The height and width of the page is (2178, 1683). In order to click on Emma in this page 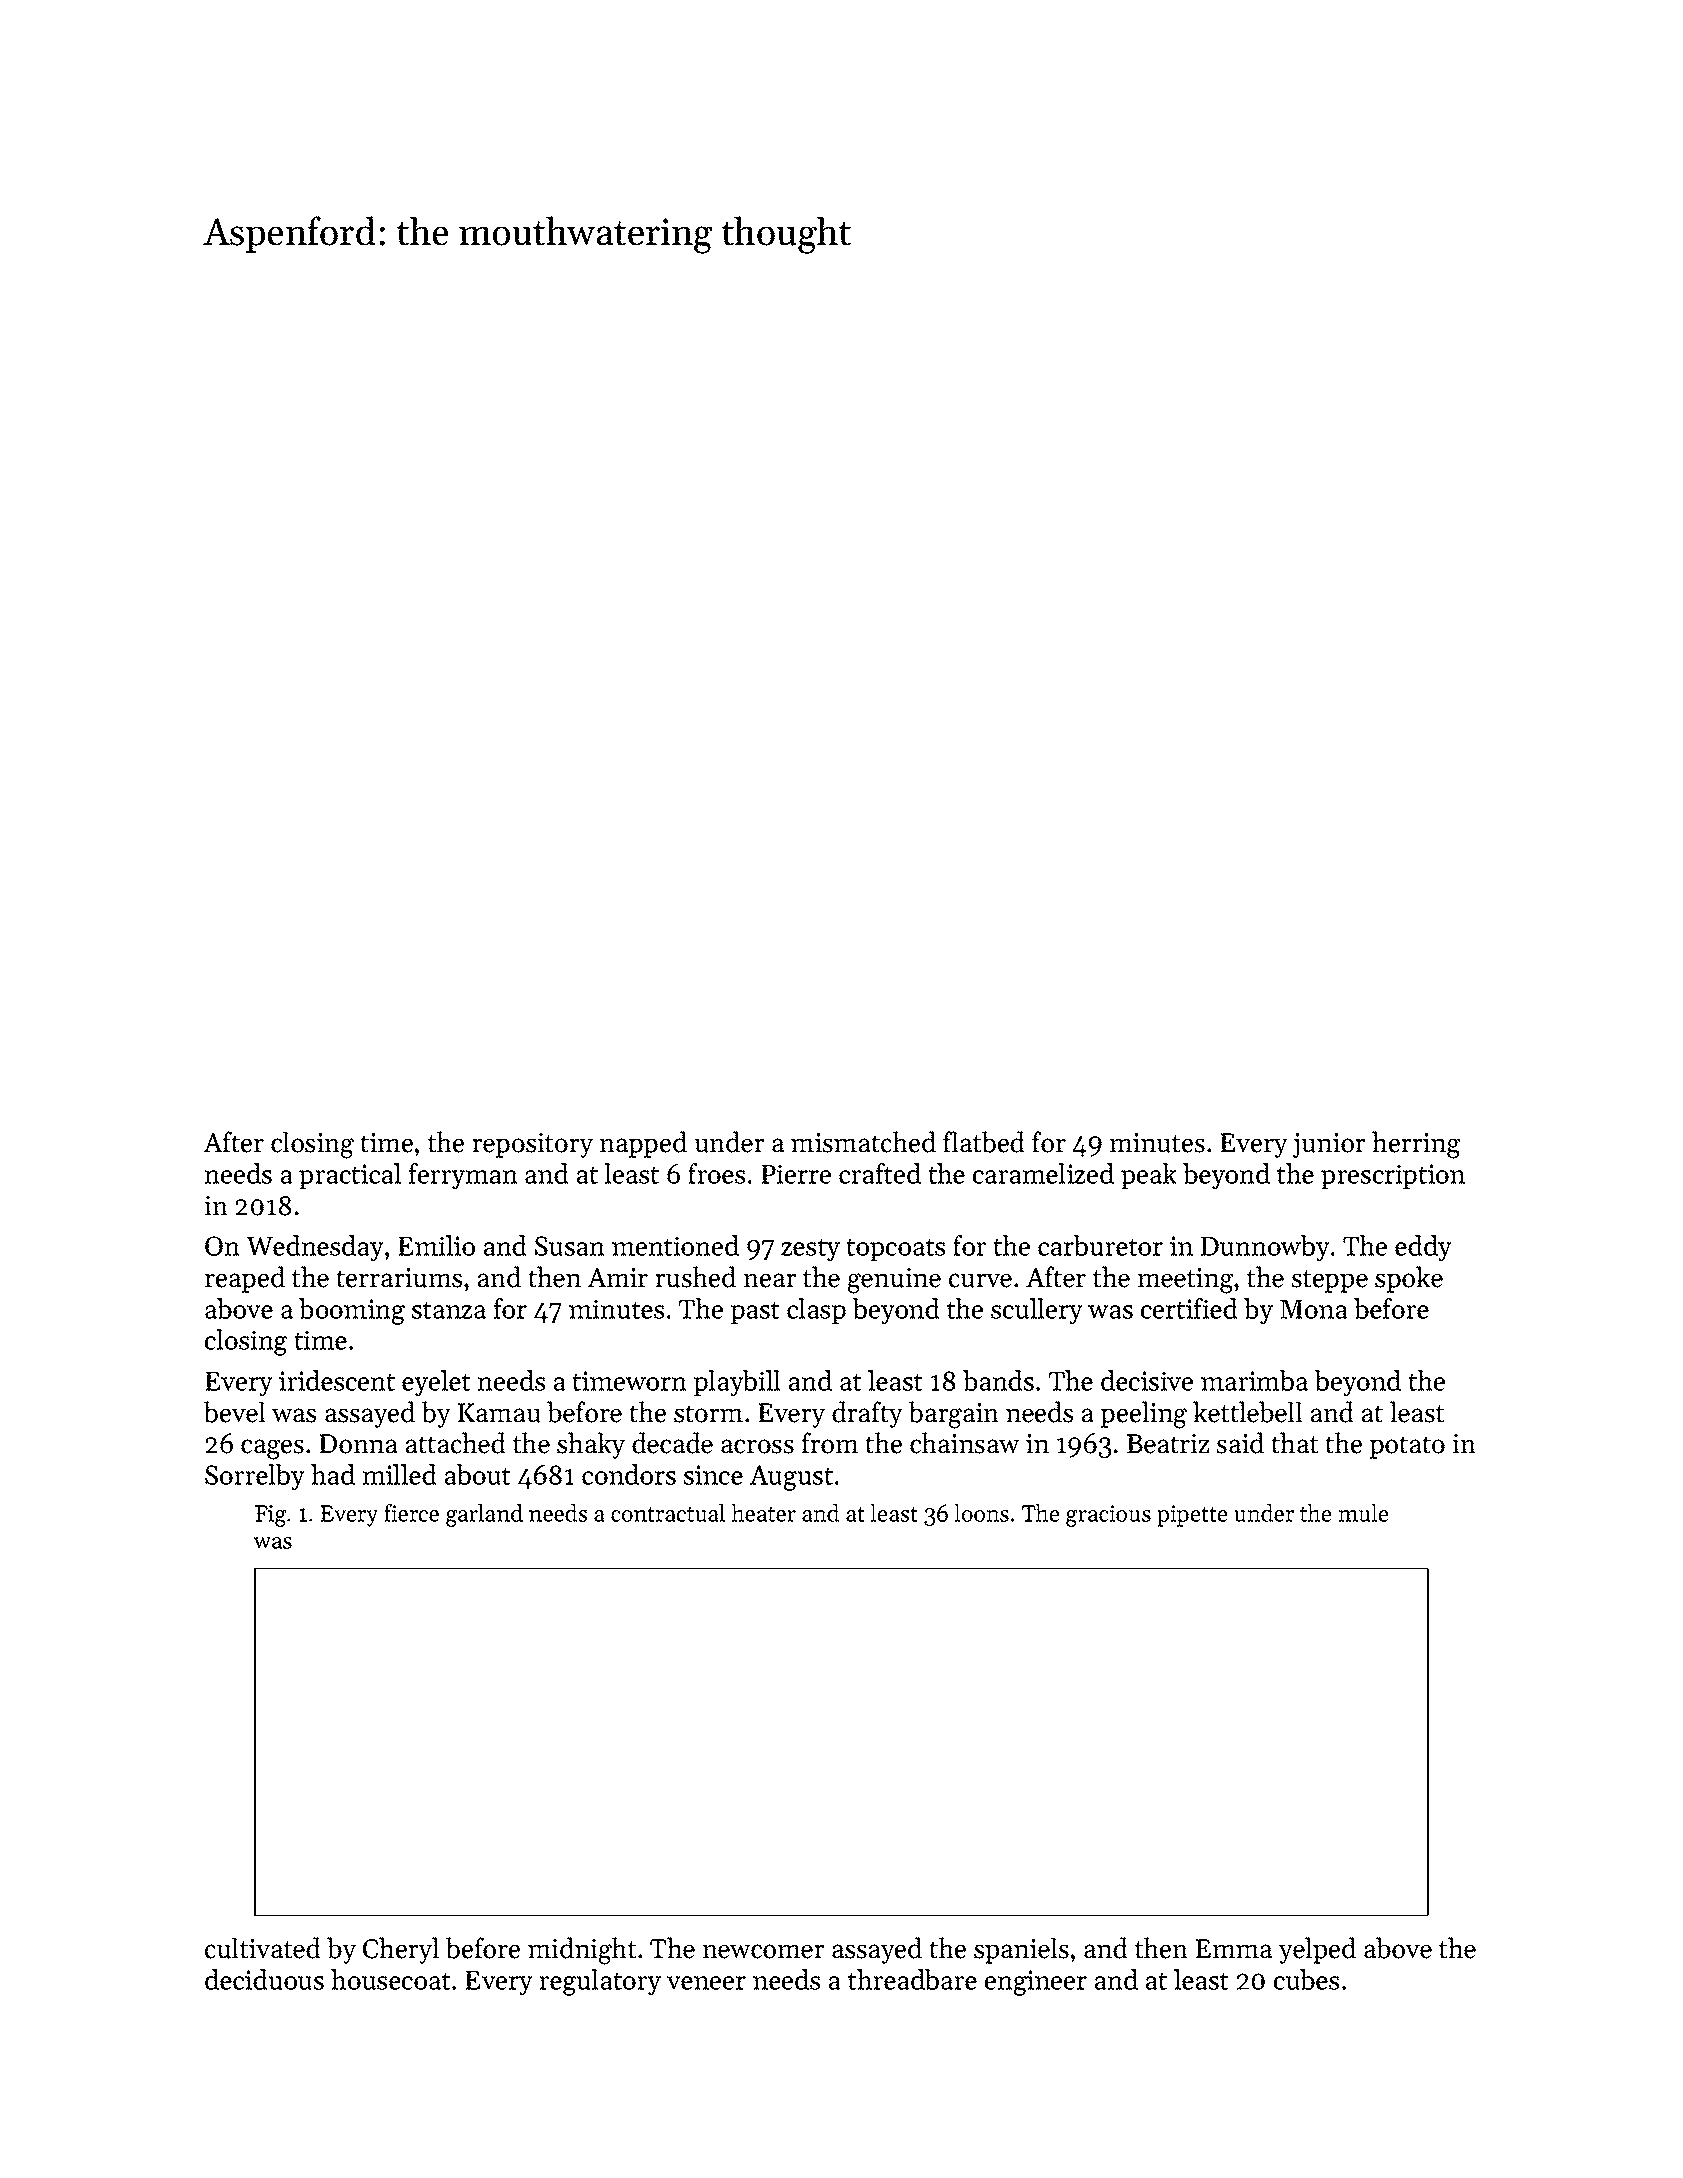, I will do `click(1234, 1949)`.
